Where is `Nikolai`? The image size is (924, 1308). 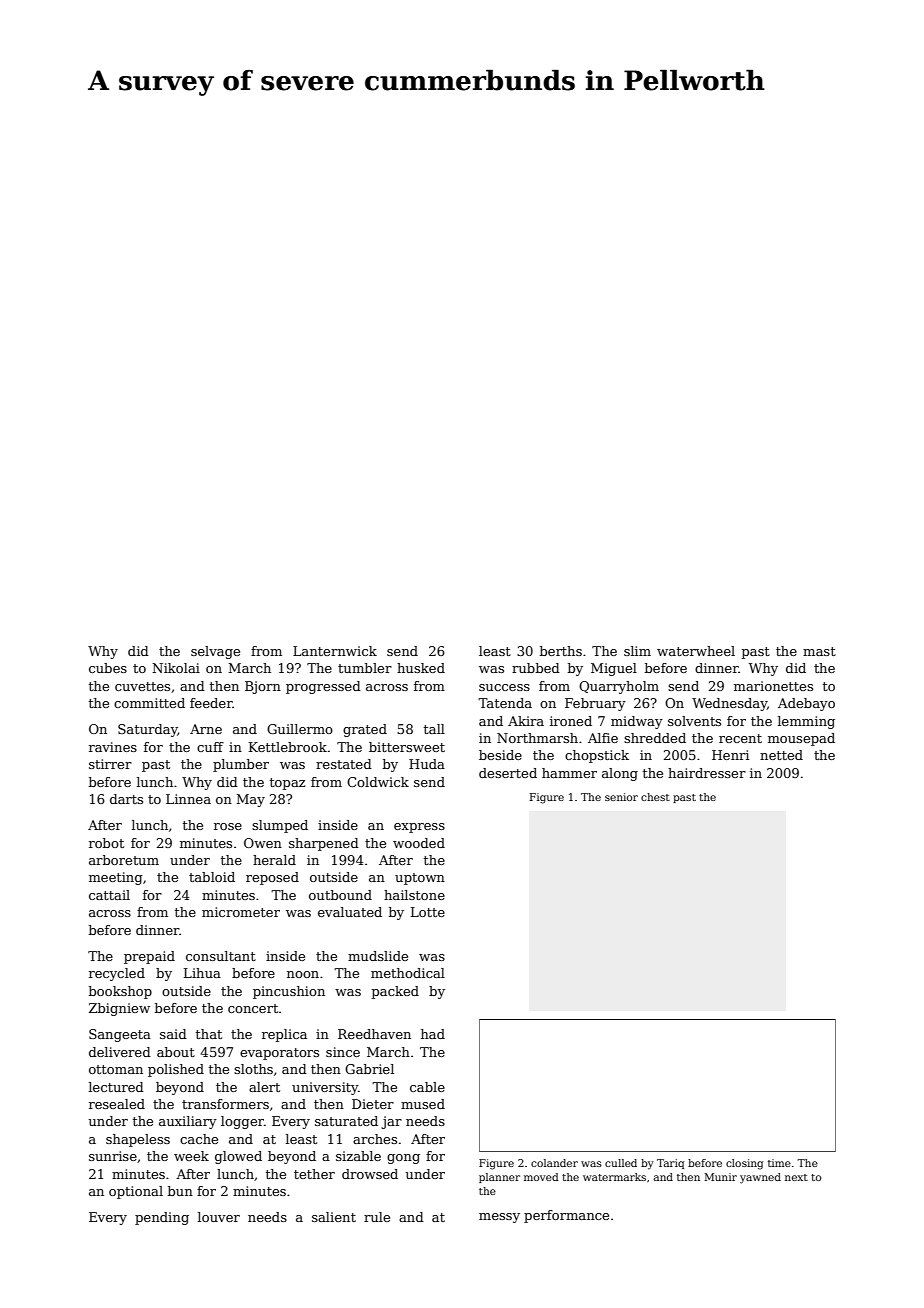
Nikolai is located at coordinates (176, 668).
